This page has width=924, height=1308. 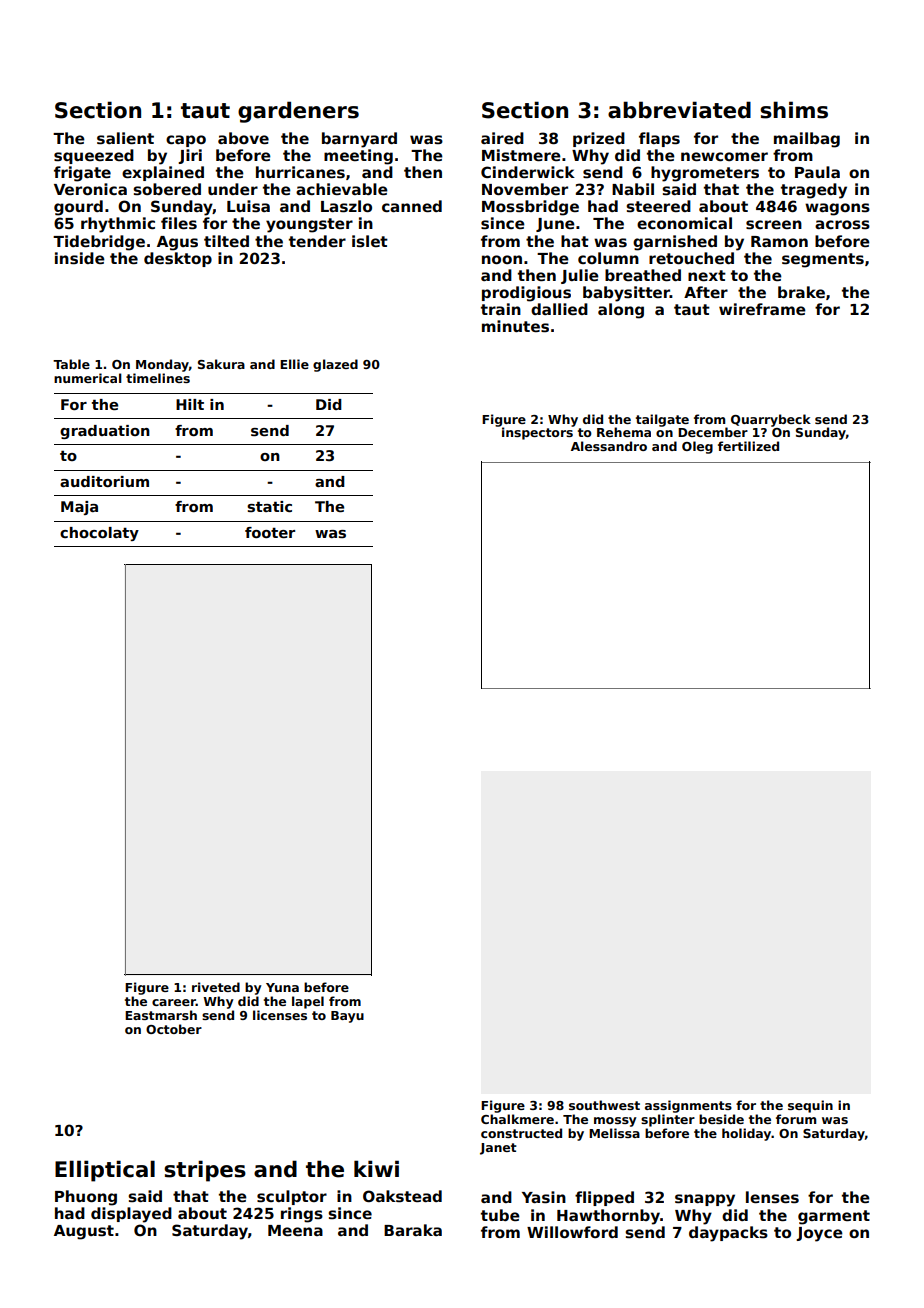 I want to click on inspectors, so click(x=537, y=433).
